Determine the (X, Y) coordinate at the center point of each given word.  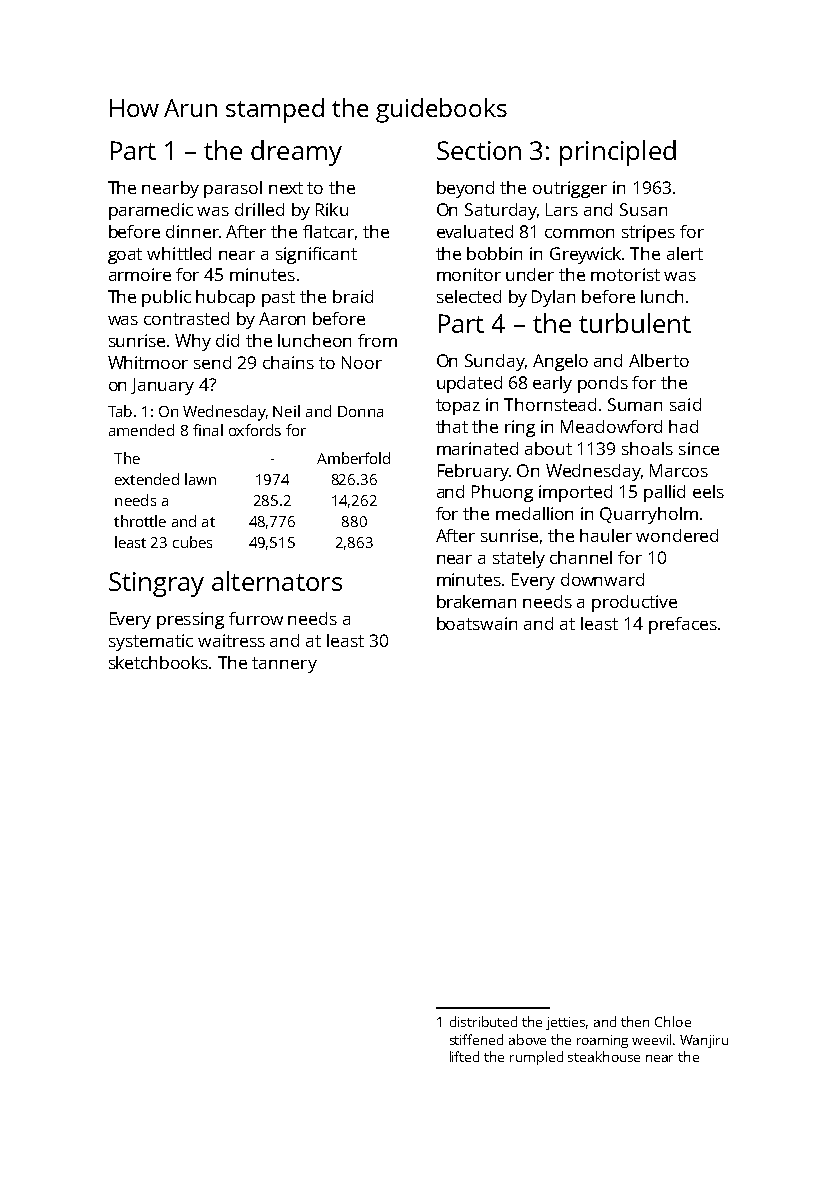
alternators (277, 581)
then (635, 1021)
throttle (140, 521)
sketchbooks (159, 662)
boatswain (477, 623)
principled (618, 153)
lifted (464, 1056)
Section (479, 150)
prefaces (683, 625)
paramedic (151, 211)
